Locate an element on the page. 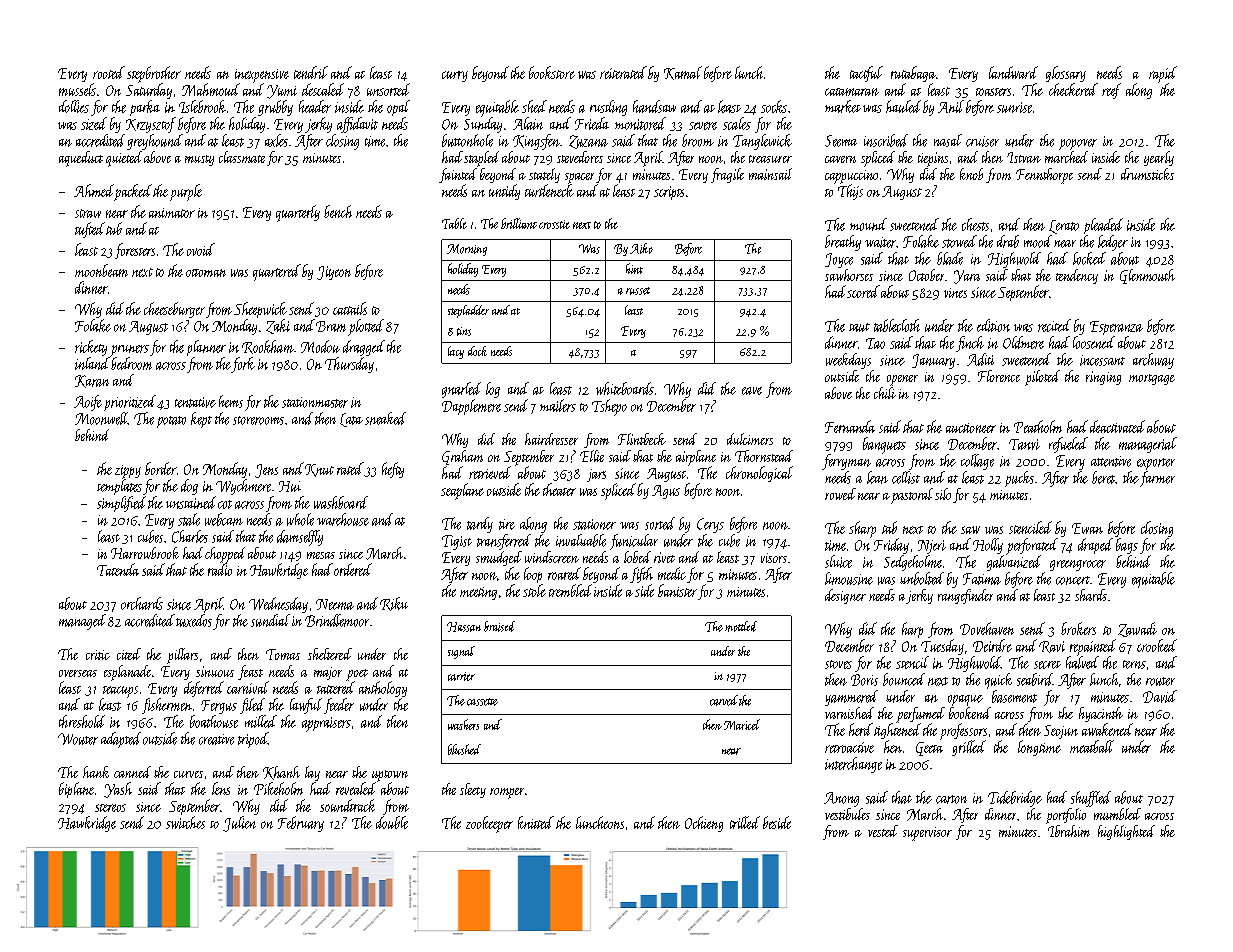  basement is located at coordinates (1014, 696).
